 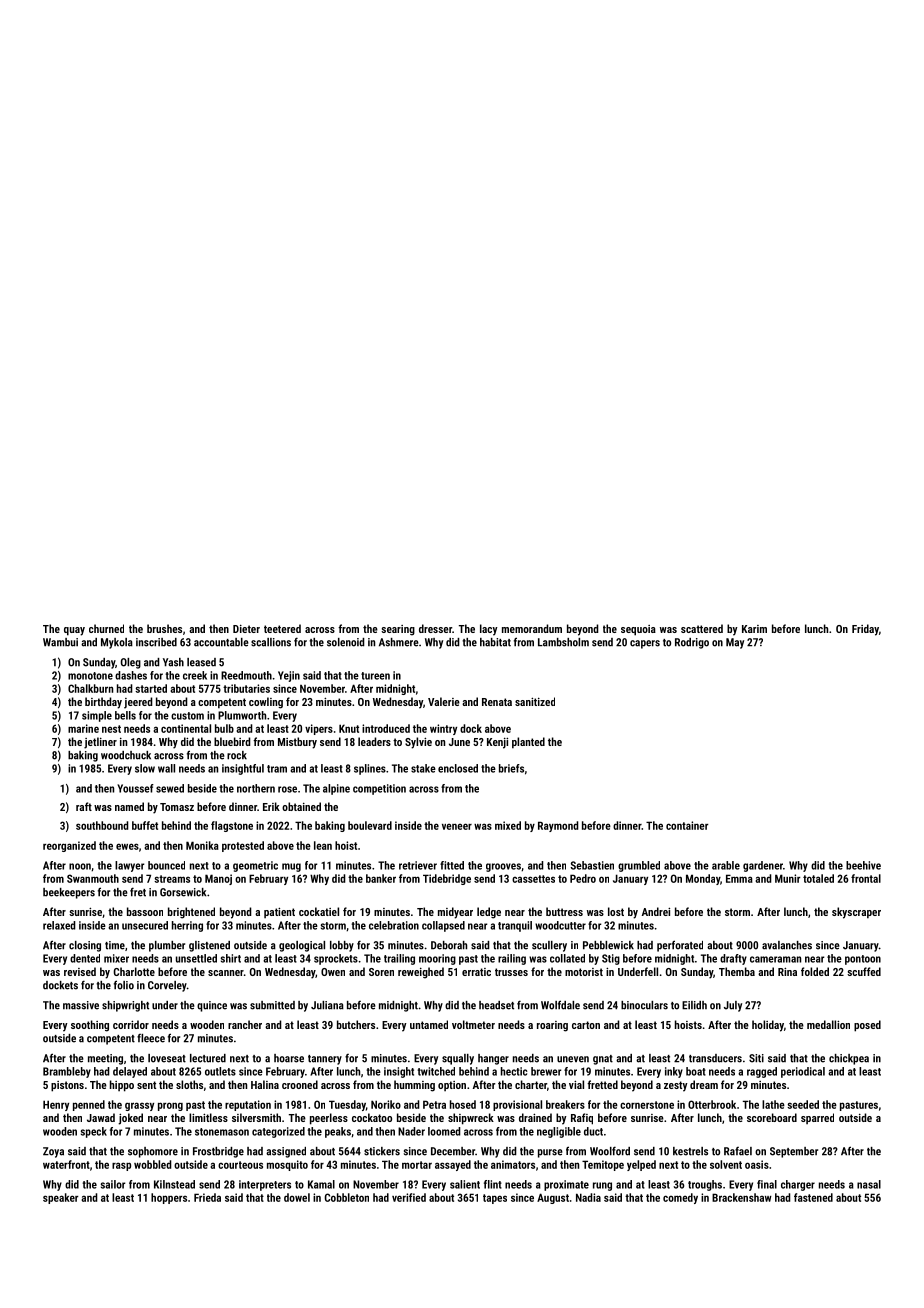 I want to click on kestrels, so click(x=690, y=1151).
